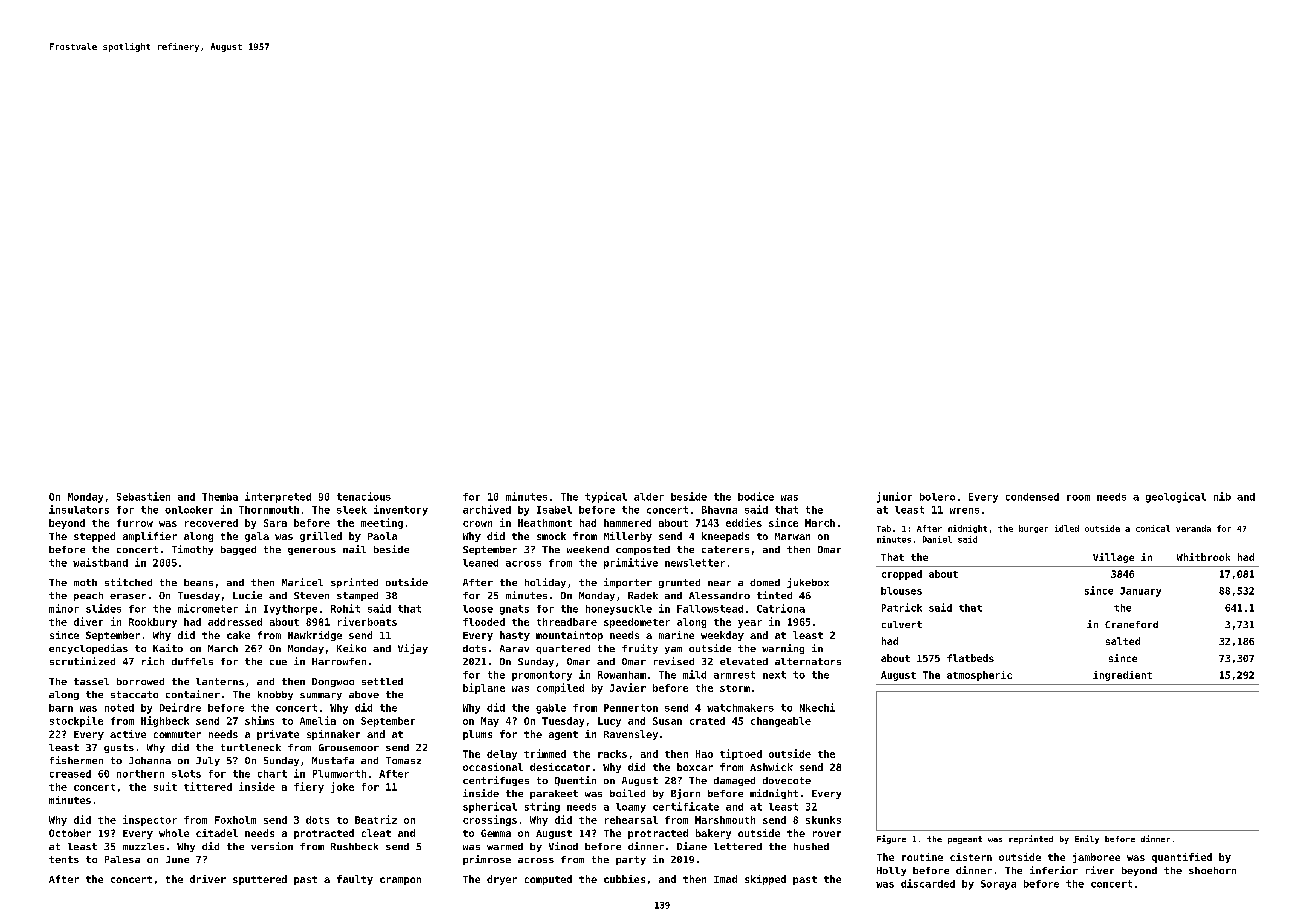  I want to click on tenacious, so click(364, 496).
